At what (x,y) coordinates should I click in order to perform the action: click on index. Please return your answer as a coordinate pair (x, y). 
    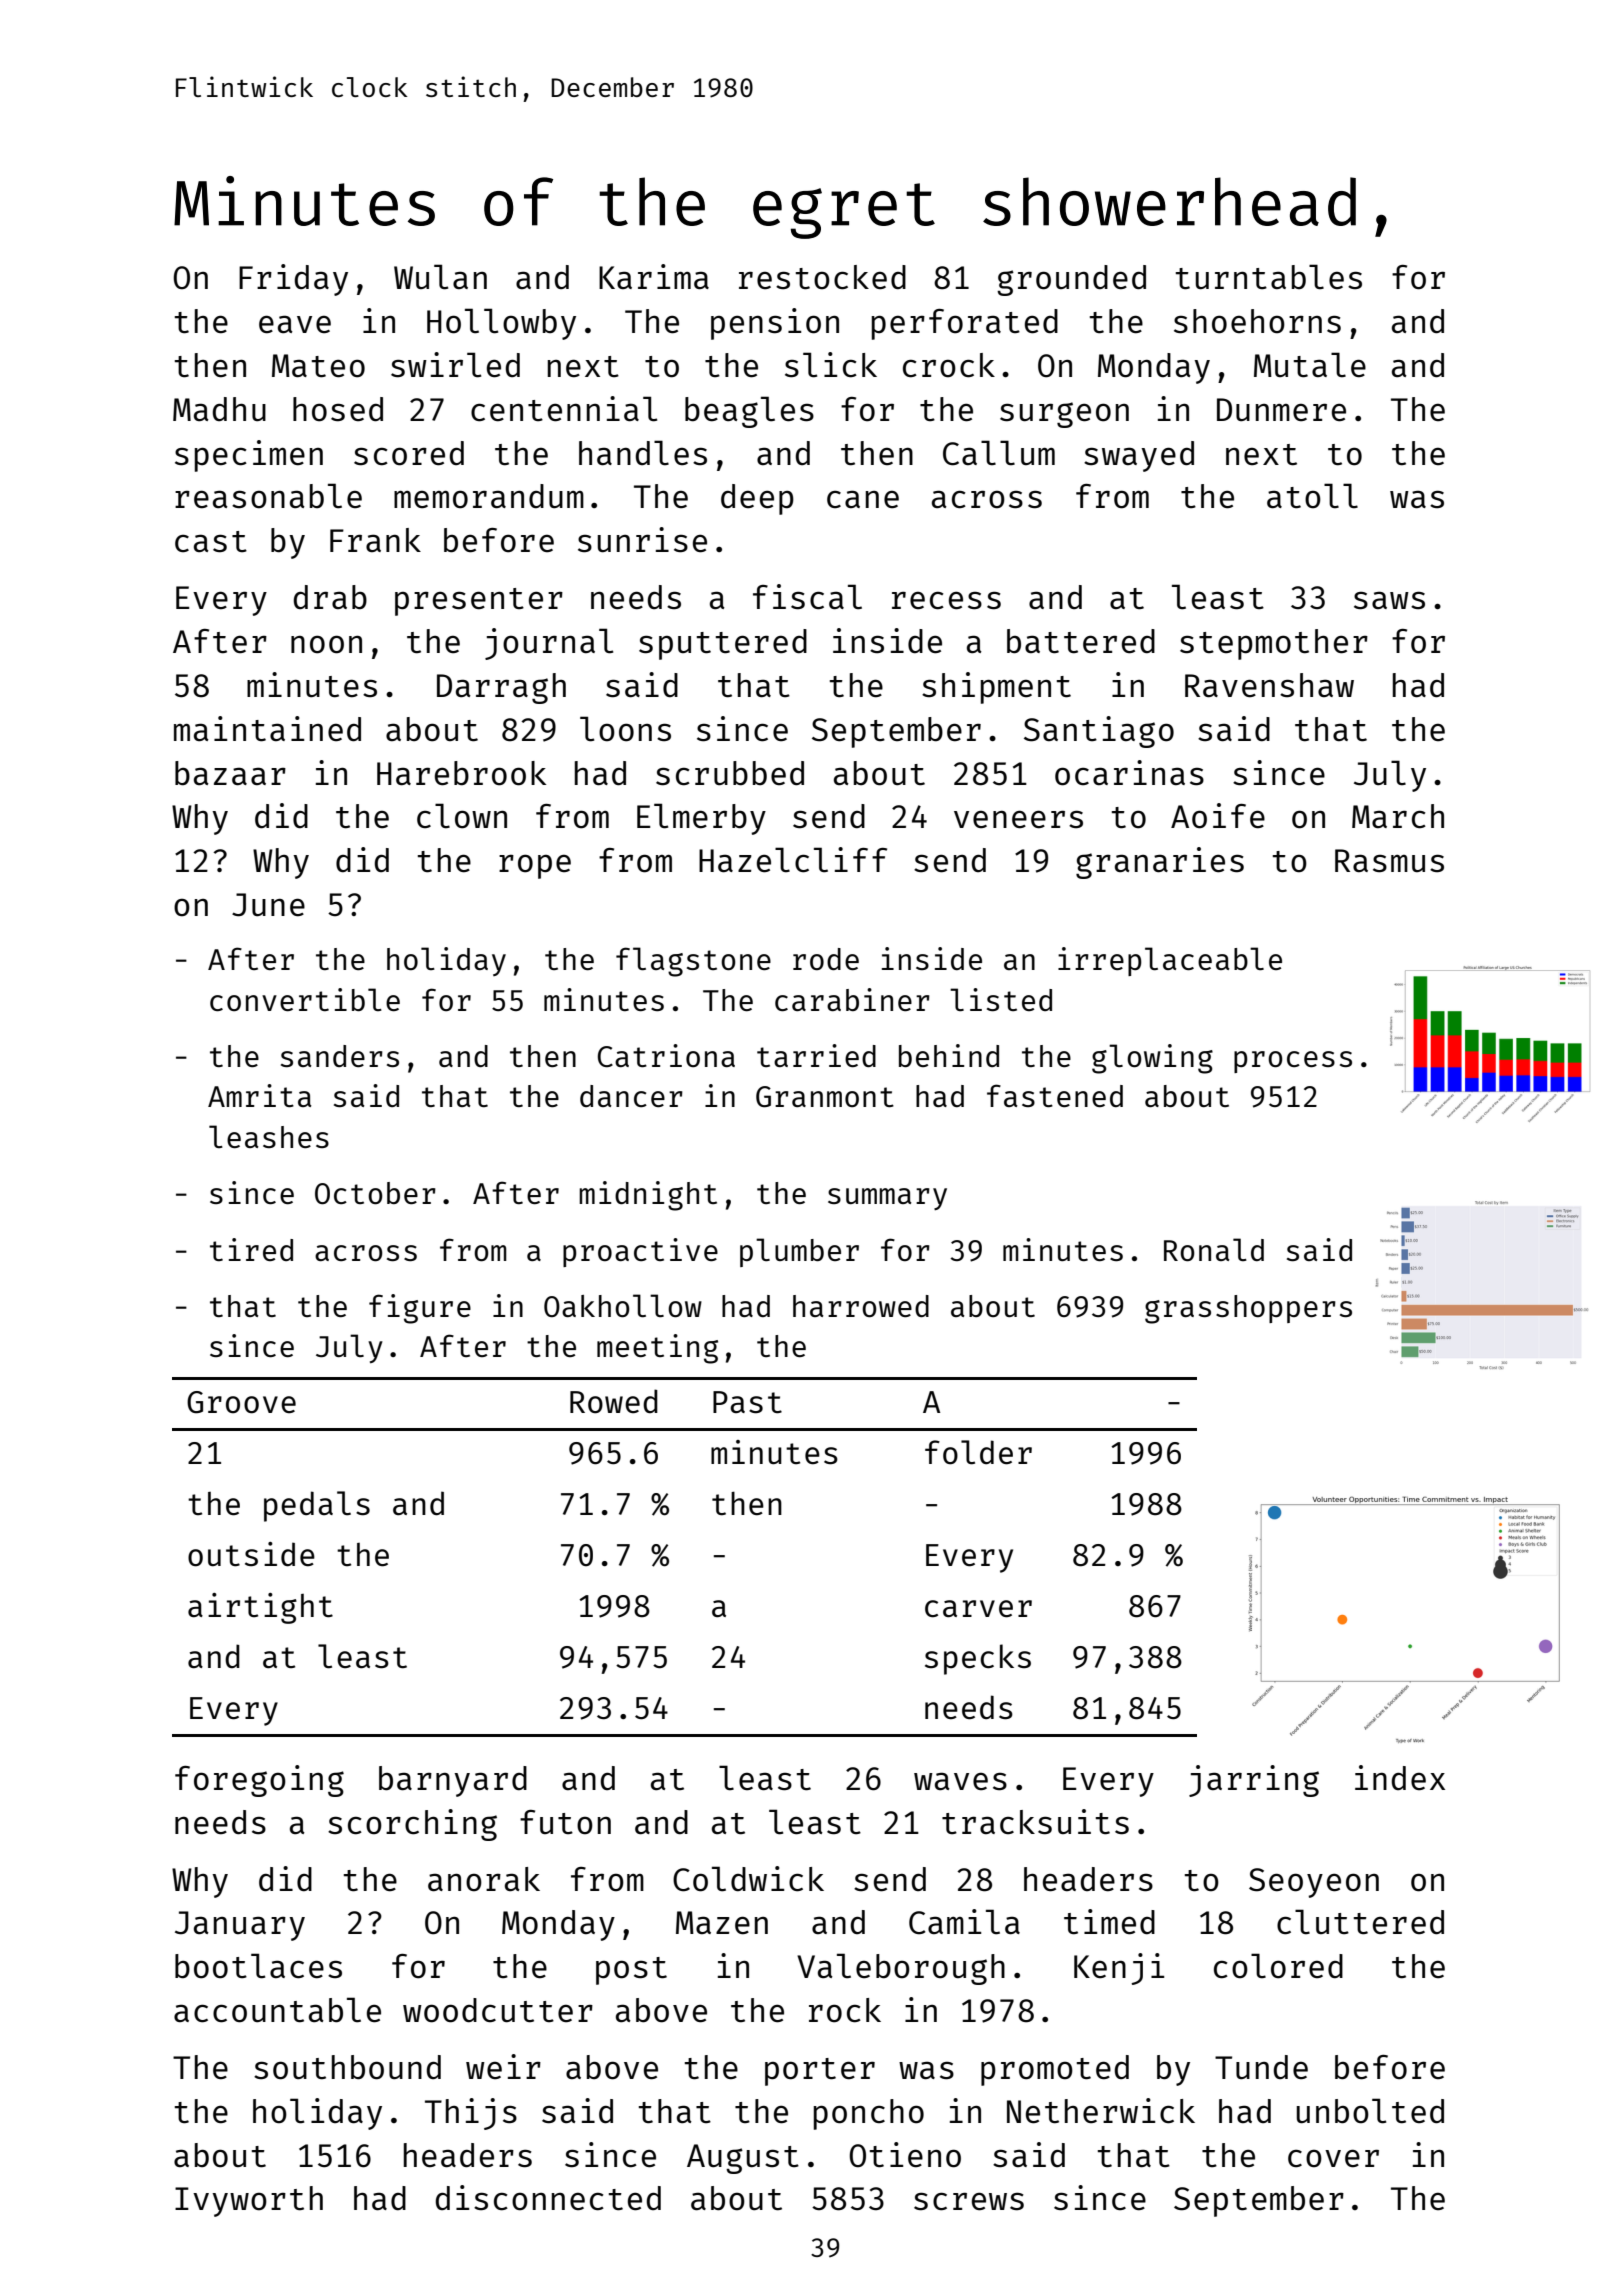
    Looking at the image, I should click on (1400, 1777).
